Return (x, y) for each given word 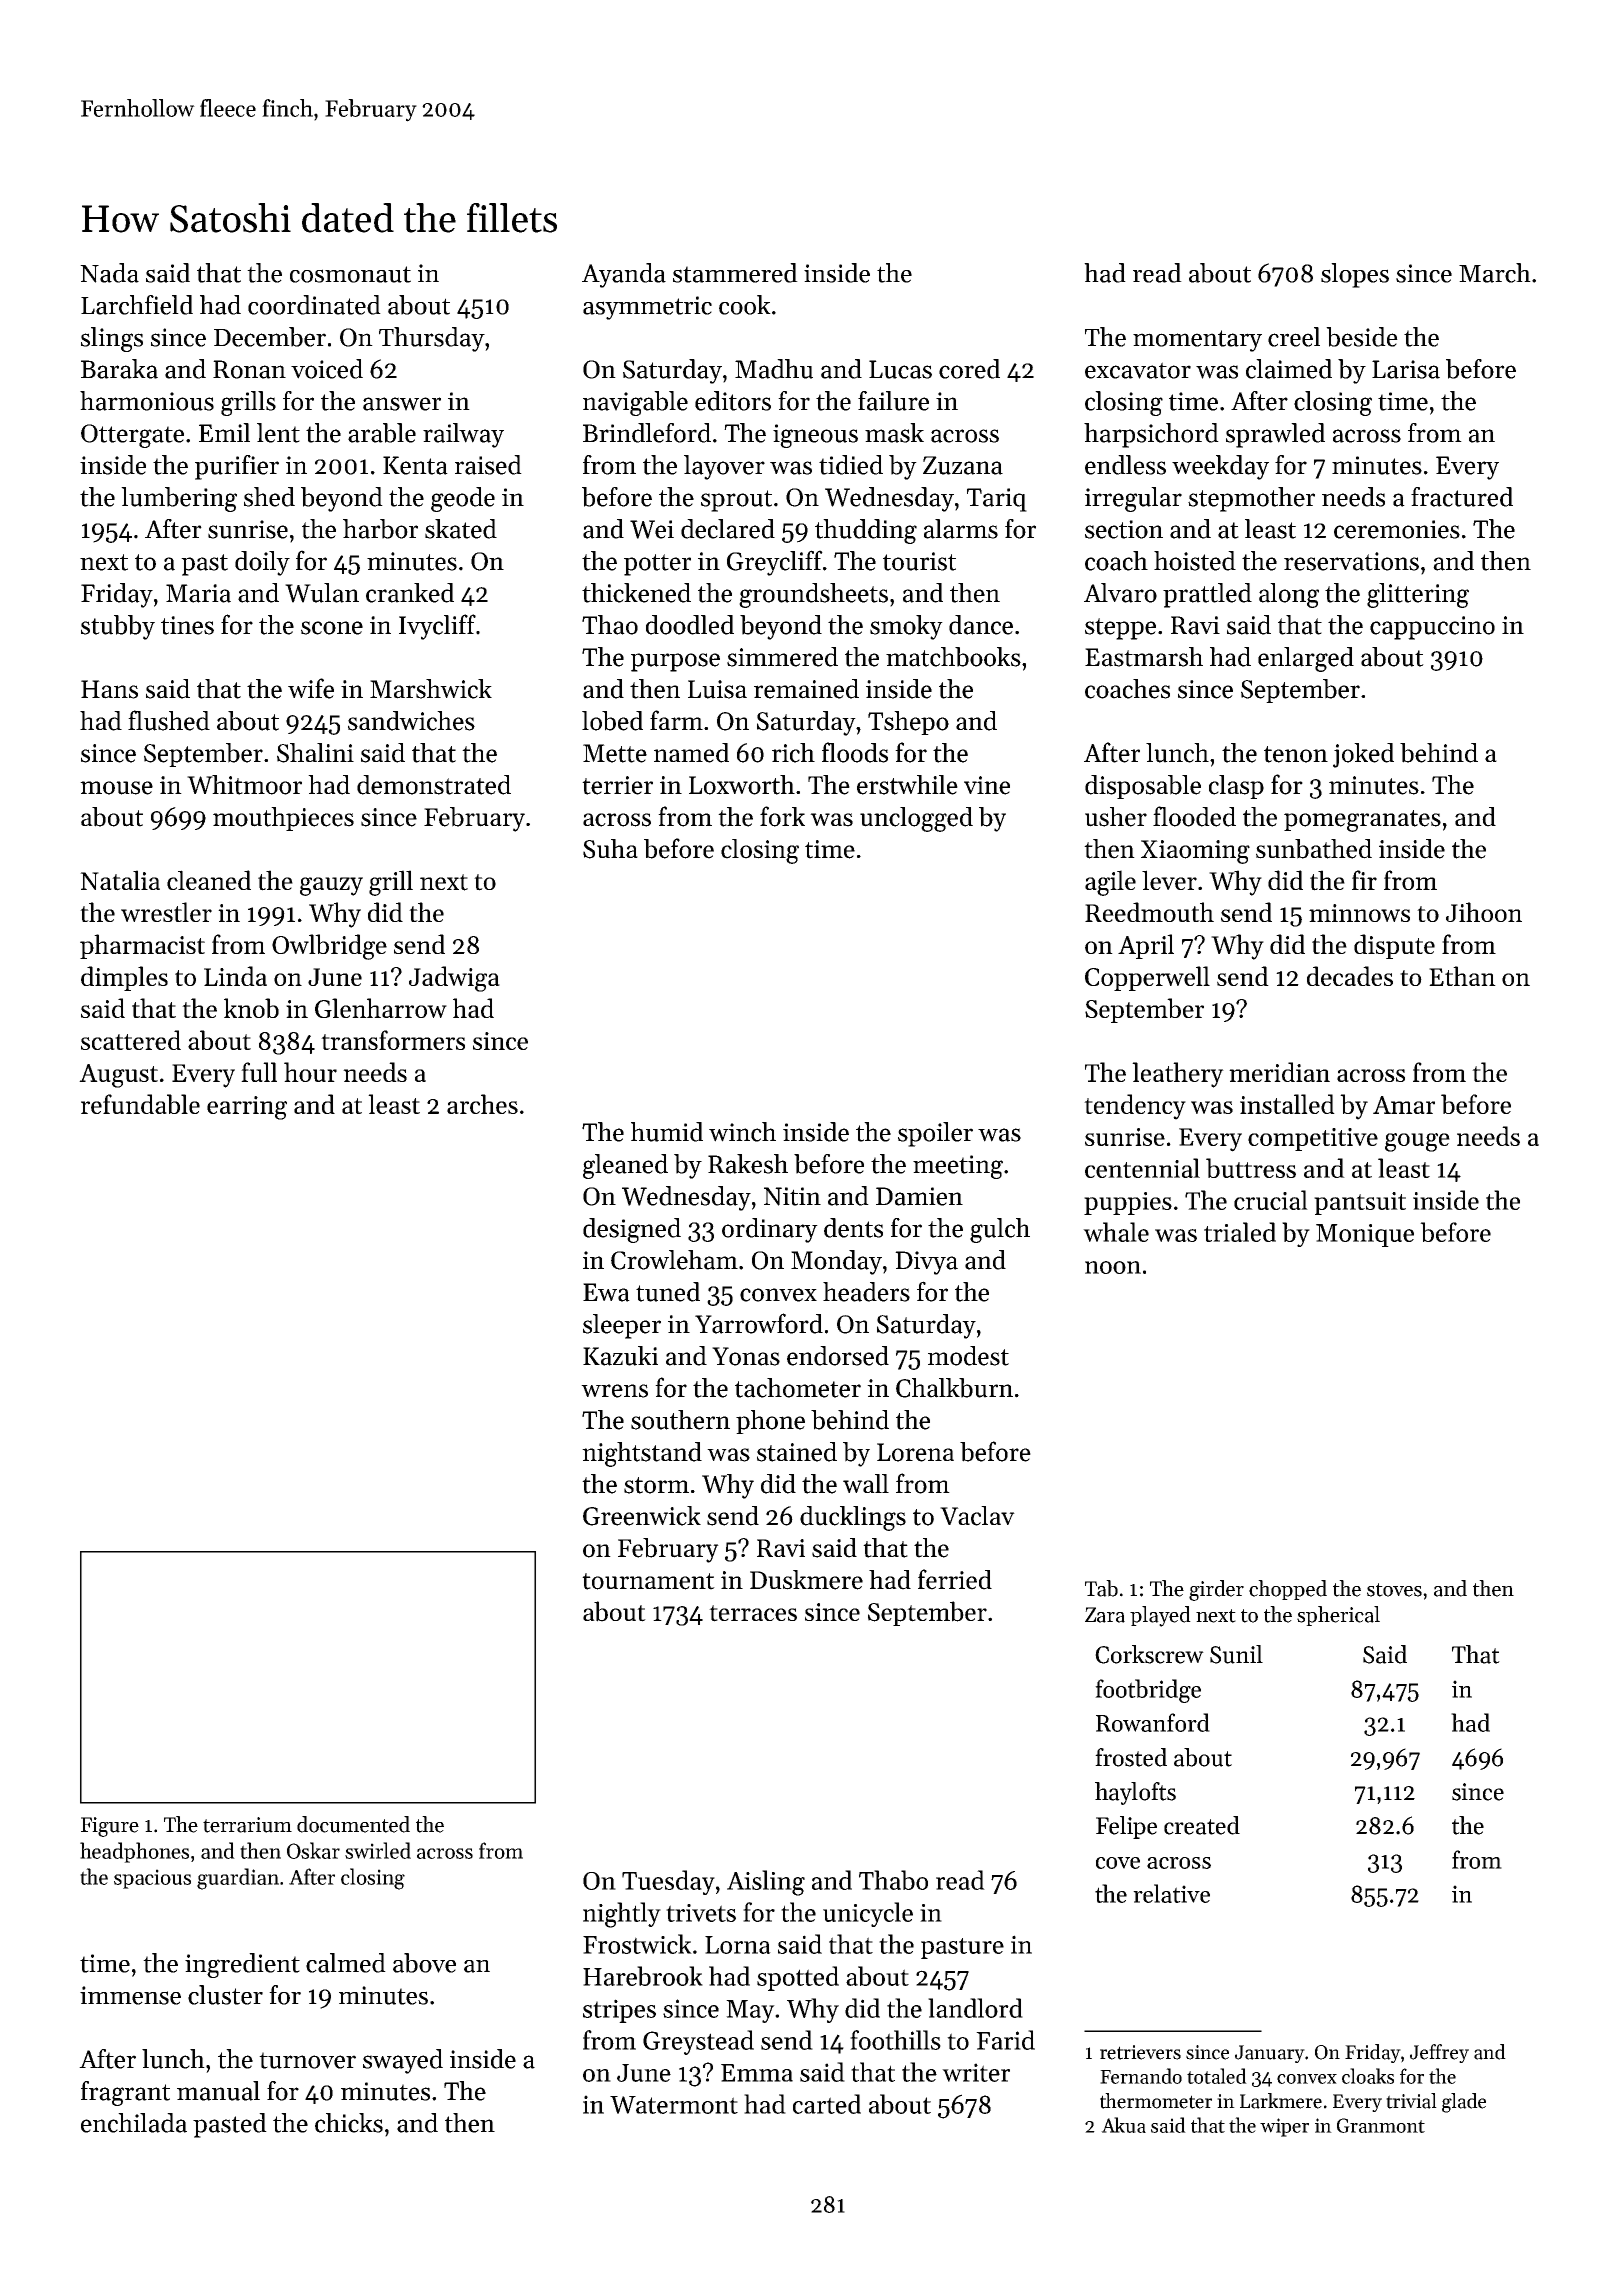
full (259, 1072)
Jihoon (1484, 912)
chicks (349, 2123)
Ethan (1462, 976)
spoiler (935, 1134)
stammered (735, 273)
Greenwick (642, 1516)
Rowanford (1153, 1722)
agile (1110, 883)
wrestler (166, 912)
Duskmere (806, 1580)
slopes (1355, 275)
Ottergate (132, 436)
